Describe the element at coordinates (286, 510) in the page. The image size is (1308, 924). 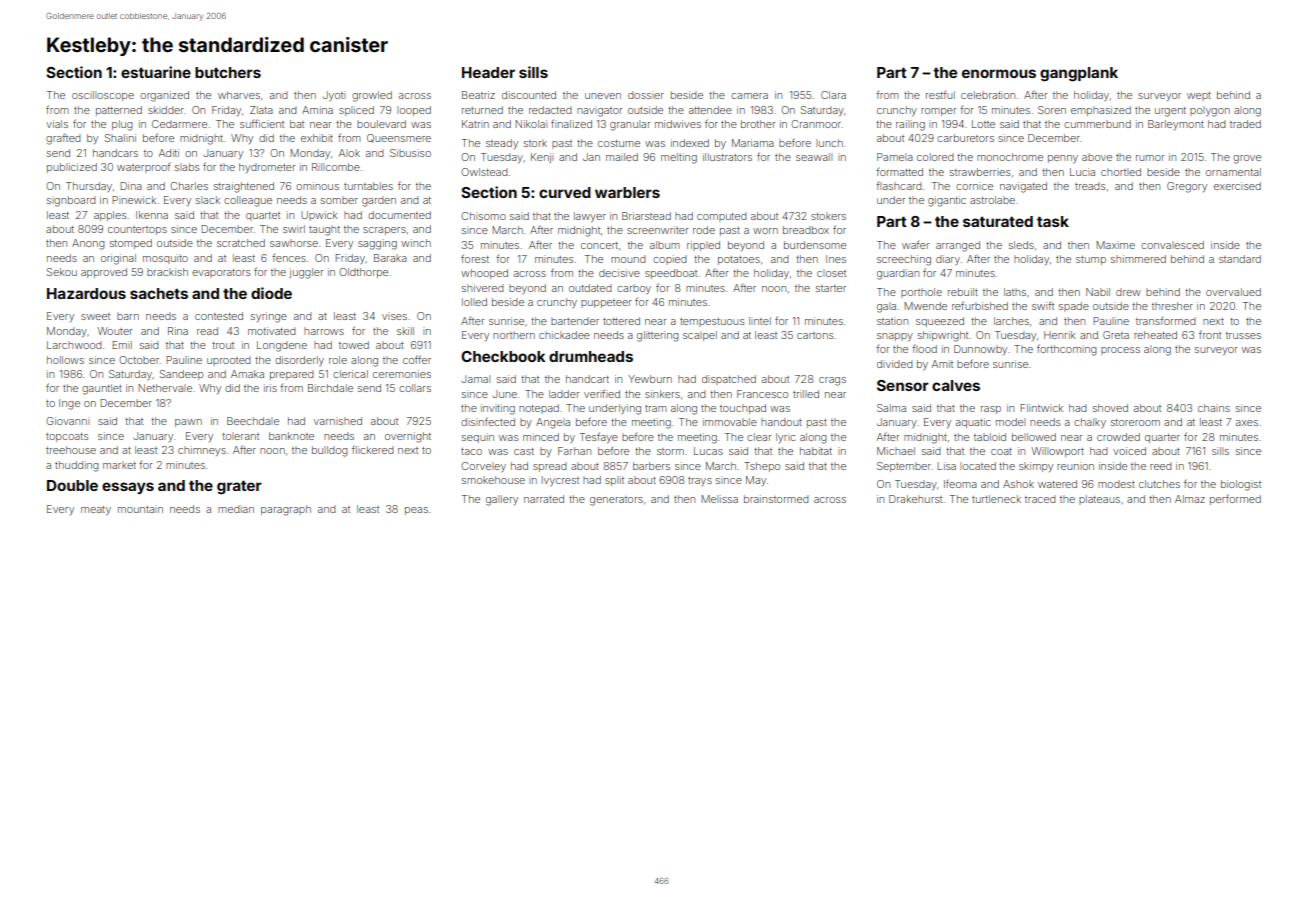
I see `paragraph` at that location.
